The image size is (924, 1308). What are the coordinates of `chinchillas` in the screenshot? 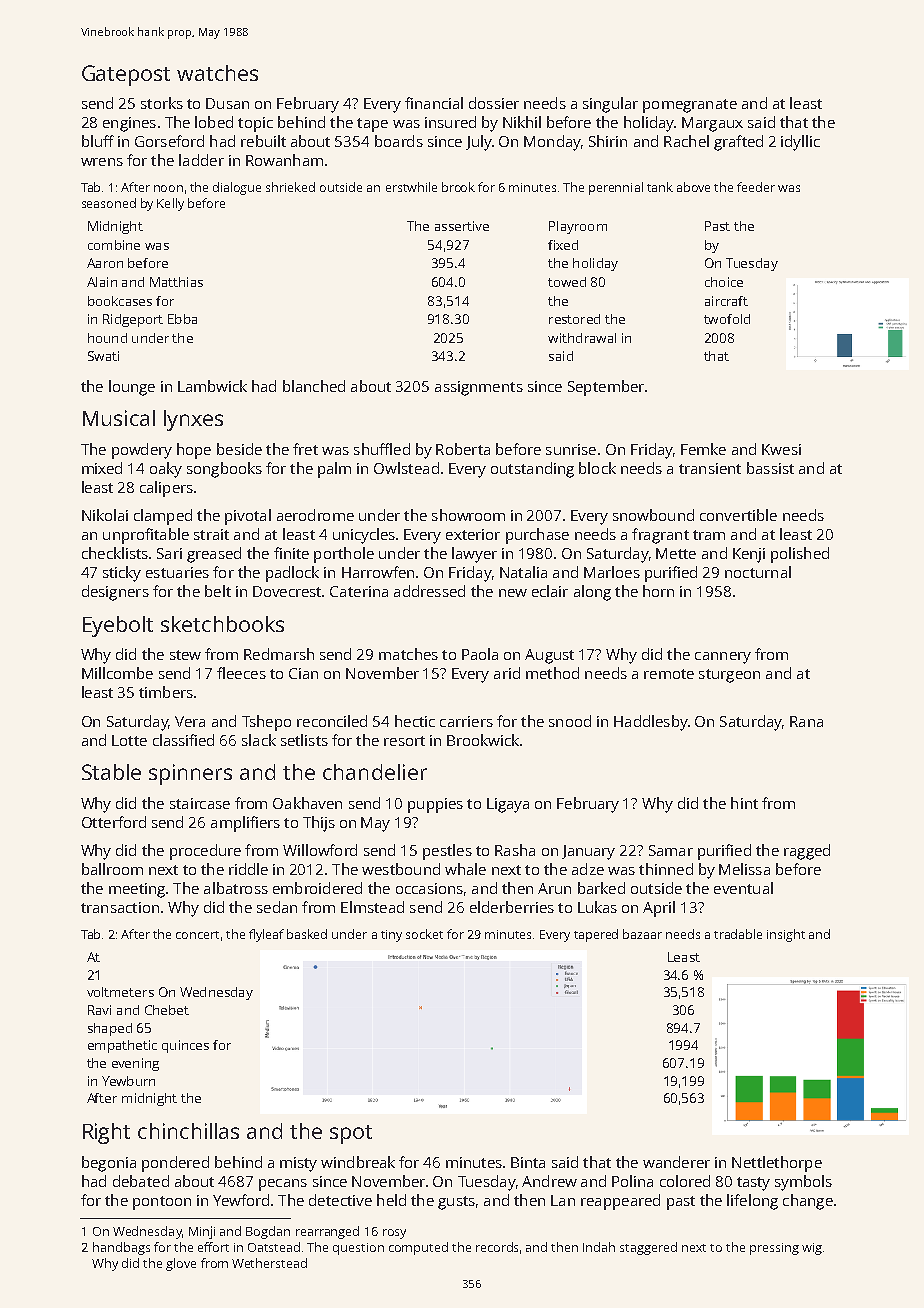 It's located at (188, 1131).
